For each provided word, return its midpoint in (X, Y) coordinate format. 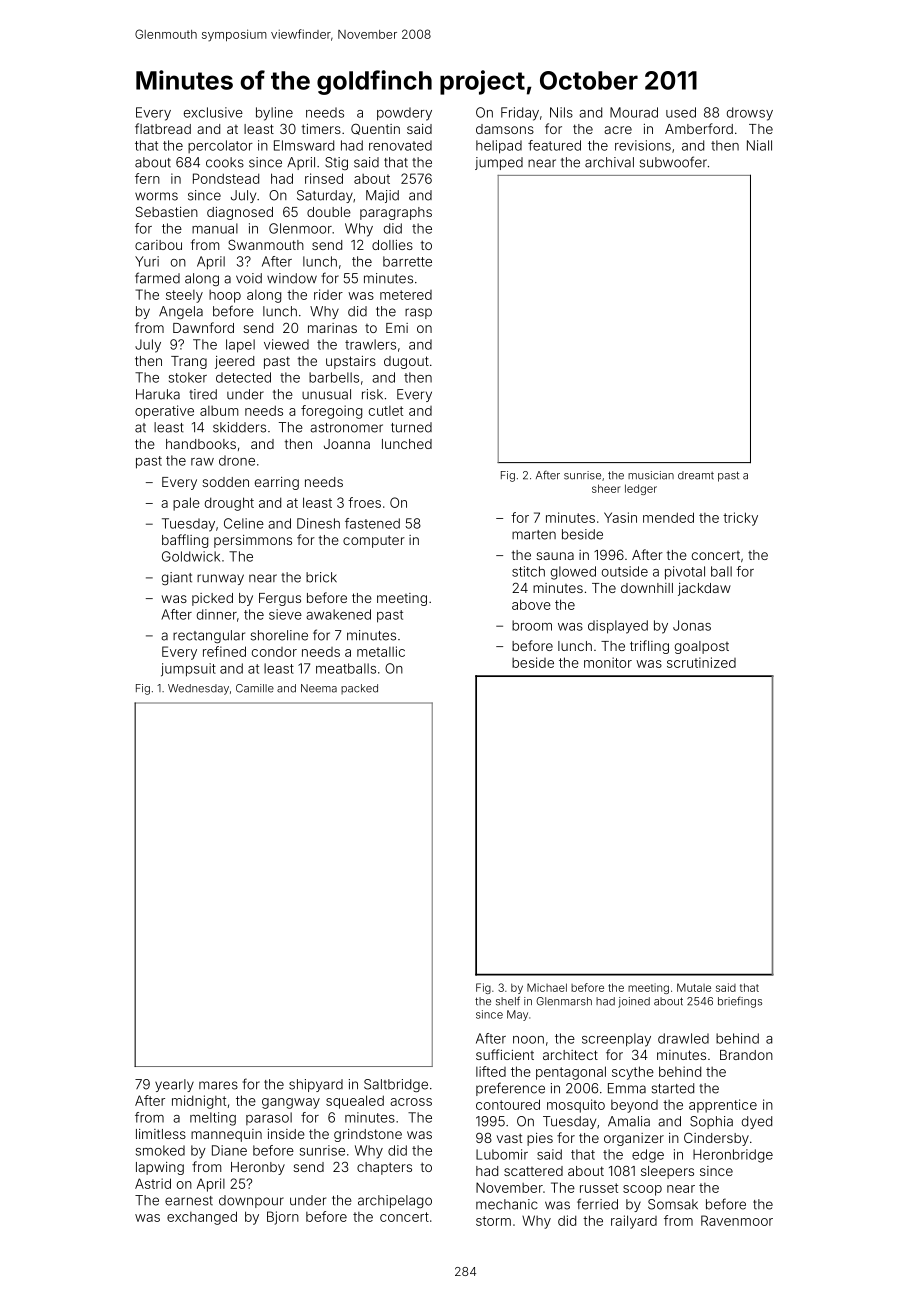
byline (274, 114)
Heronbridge (733, 1156)
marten (534, 535)
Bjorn (283, 1218)
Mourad (634, 112)
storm (493, 1221)
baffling (185, 541)
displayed (618, 627)
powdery (404, 114)
